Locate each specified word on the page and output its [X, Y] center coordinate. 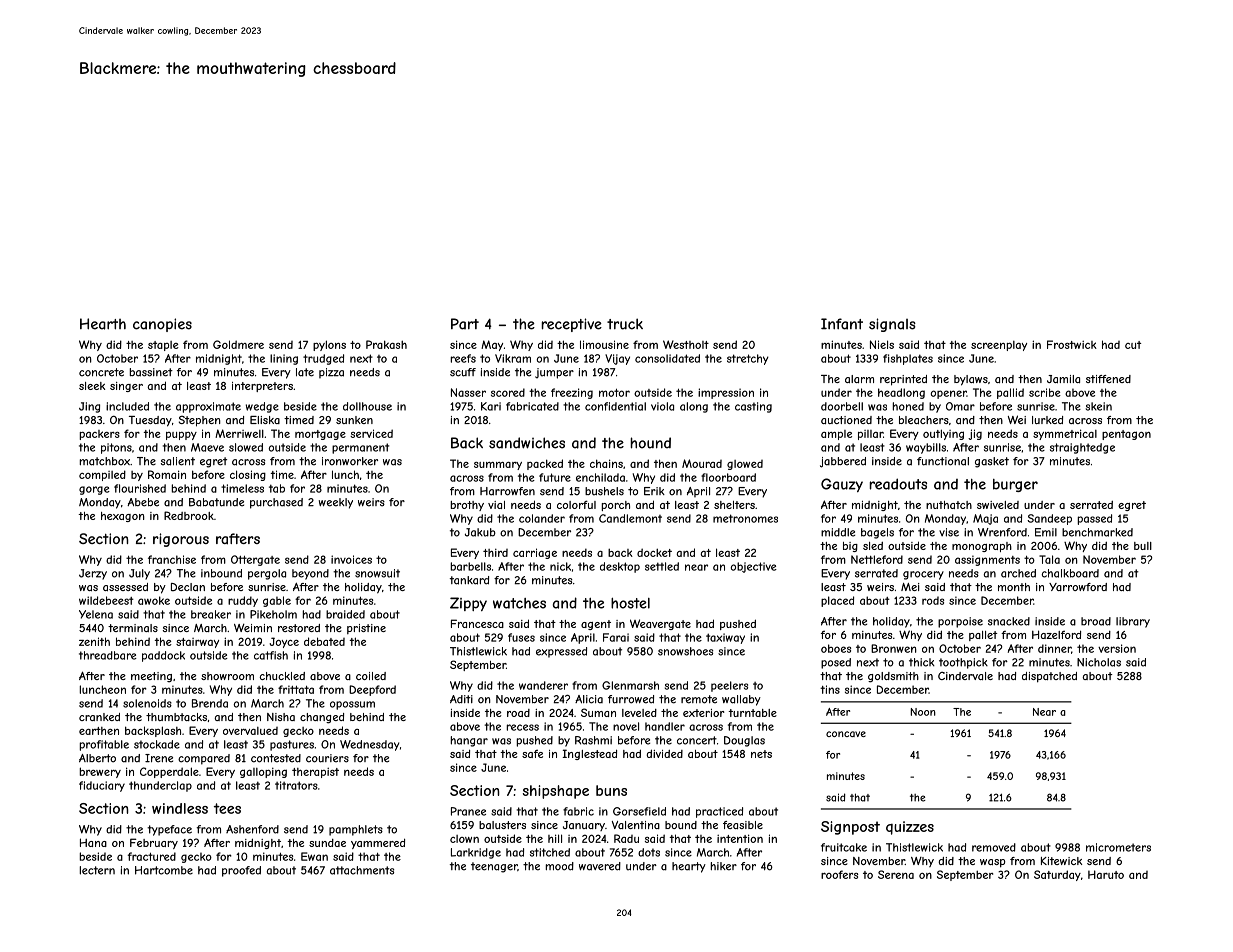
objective [754, 567]
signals [892, 325]
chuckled [282, 676]
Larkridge [476, 853]
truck [625, 324]
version [1117, 648]
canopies [162, 325]
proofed [241, 871]
